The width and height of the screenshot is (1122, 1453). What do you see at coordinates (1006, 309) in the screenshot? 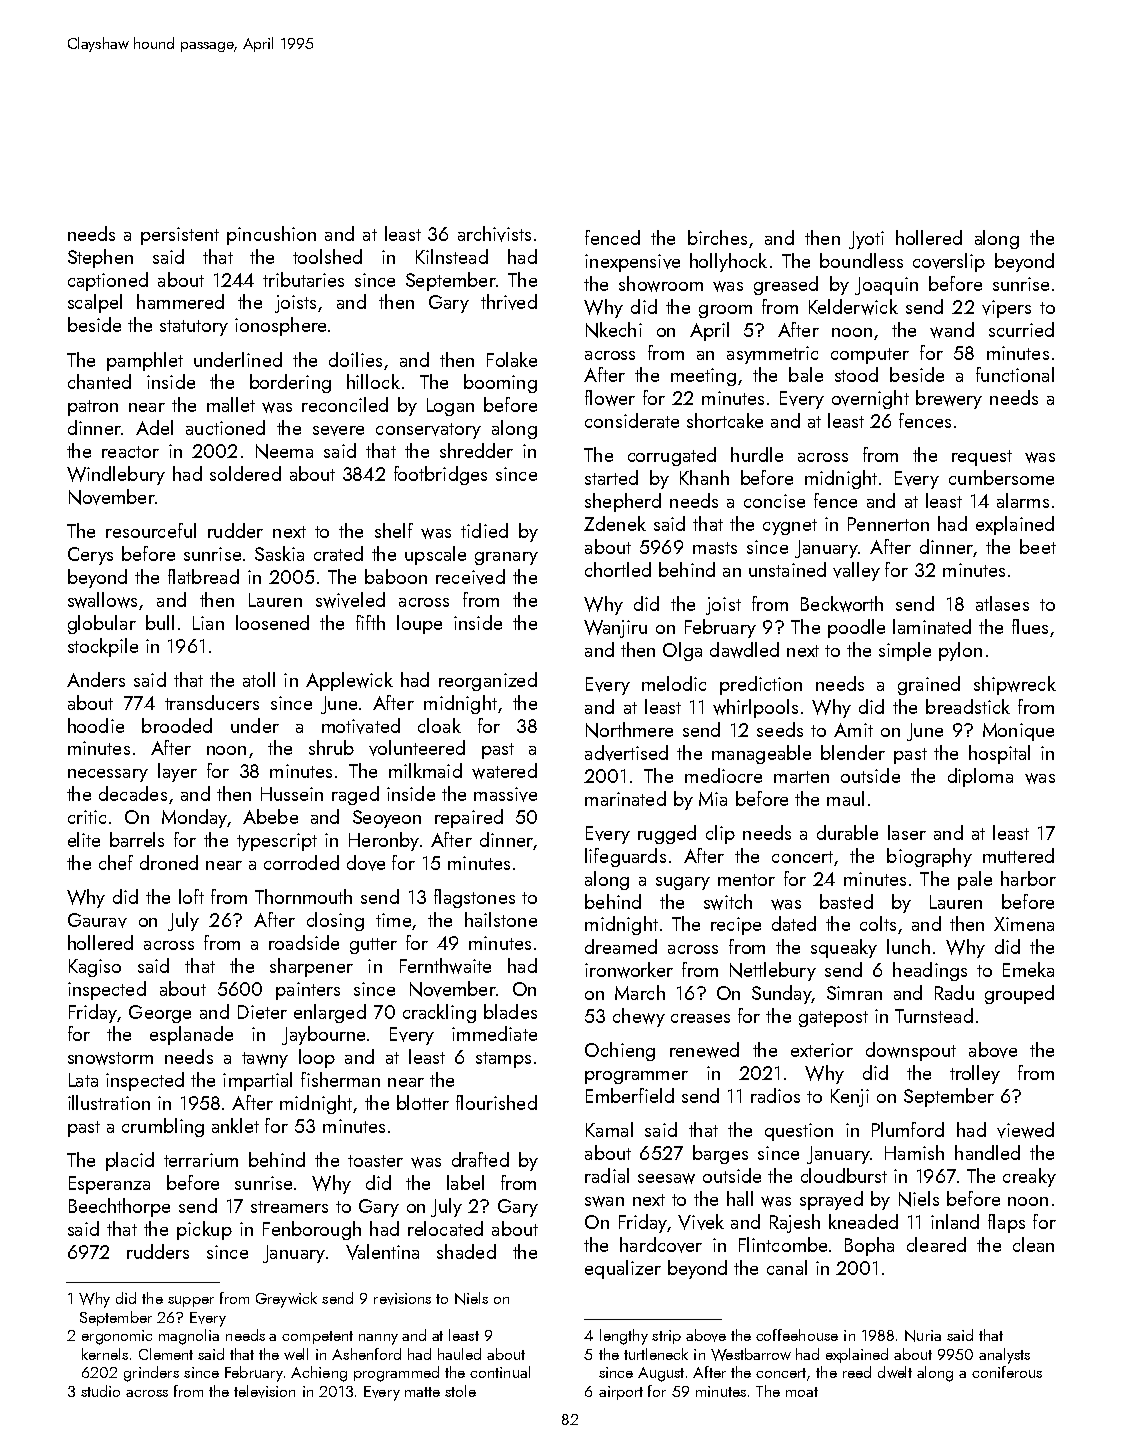
I see `vipers` at bounding box center [1006, 309].
